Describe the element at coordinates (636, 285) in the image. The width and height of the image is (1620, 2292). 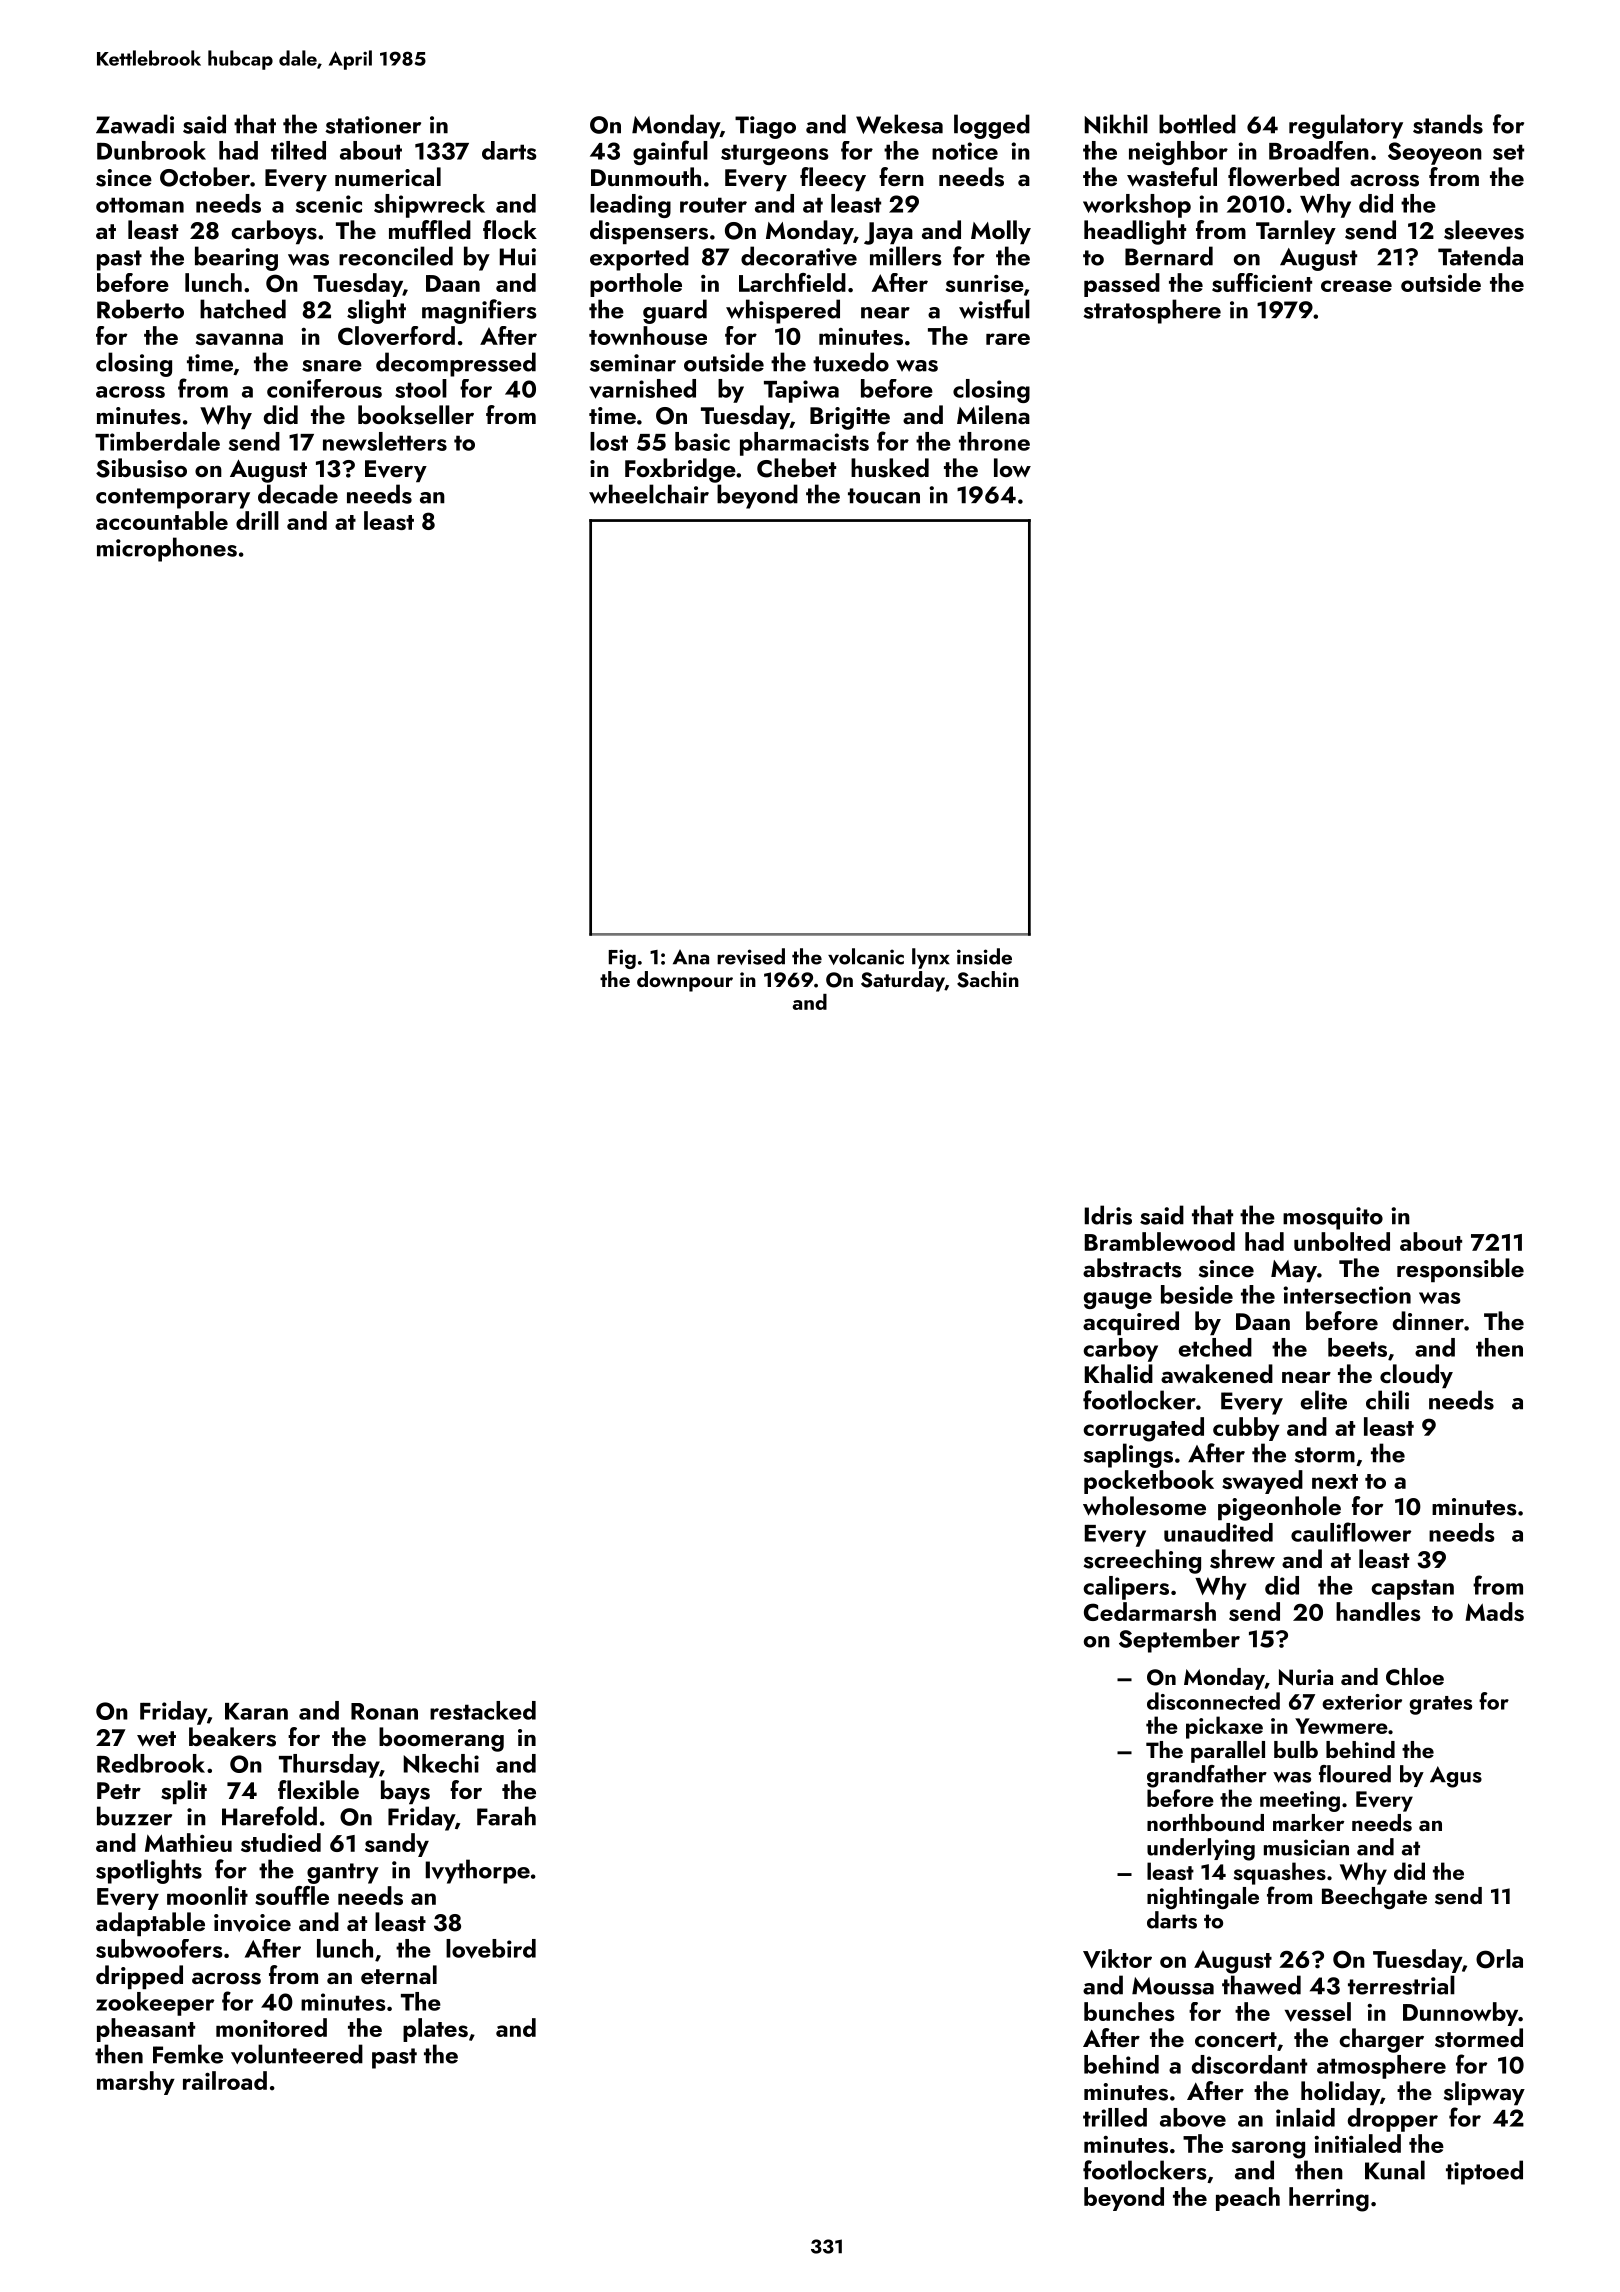
I see `porthole` at that location.
